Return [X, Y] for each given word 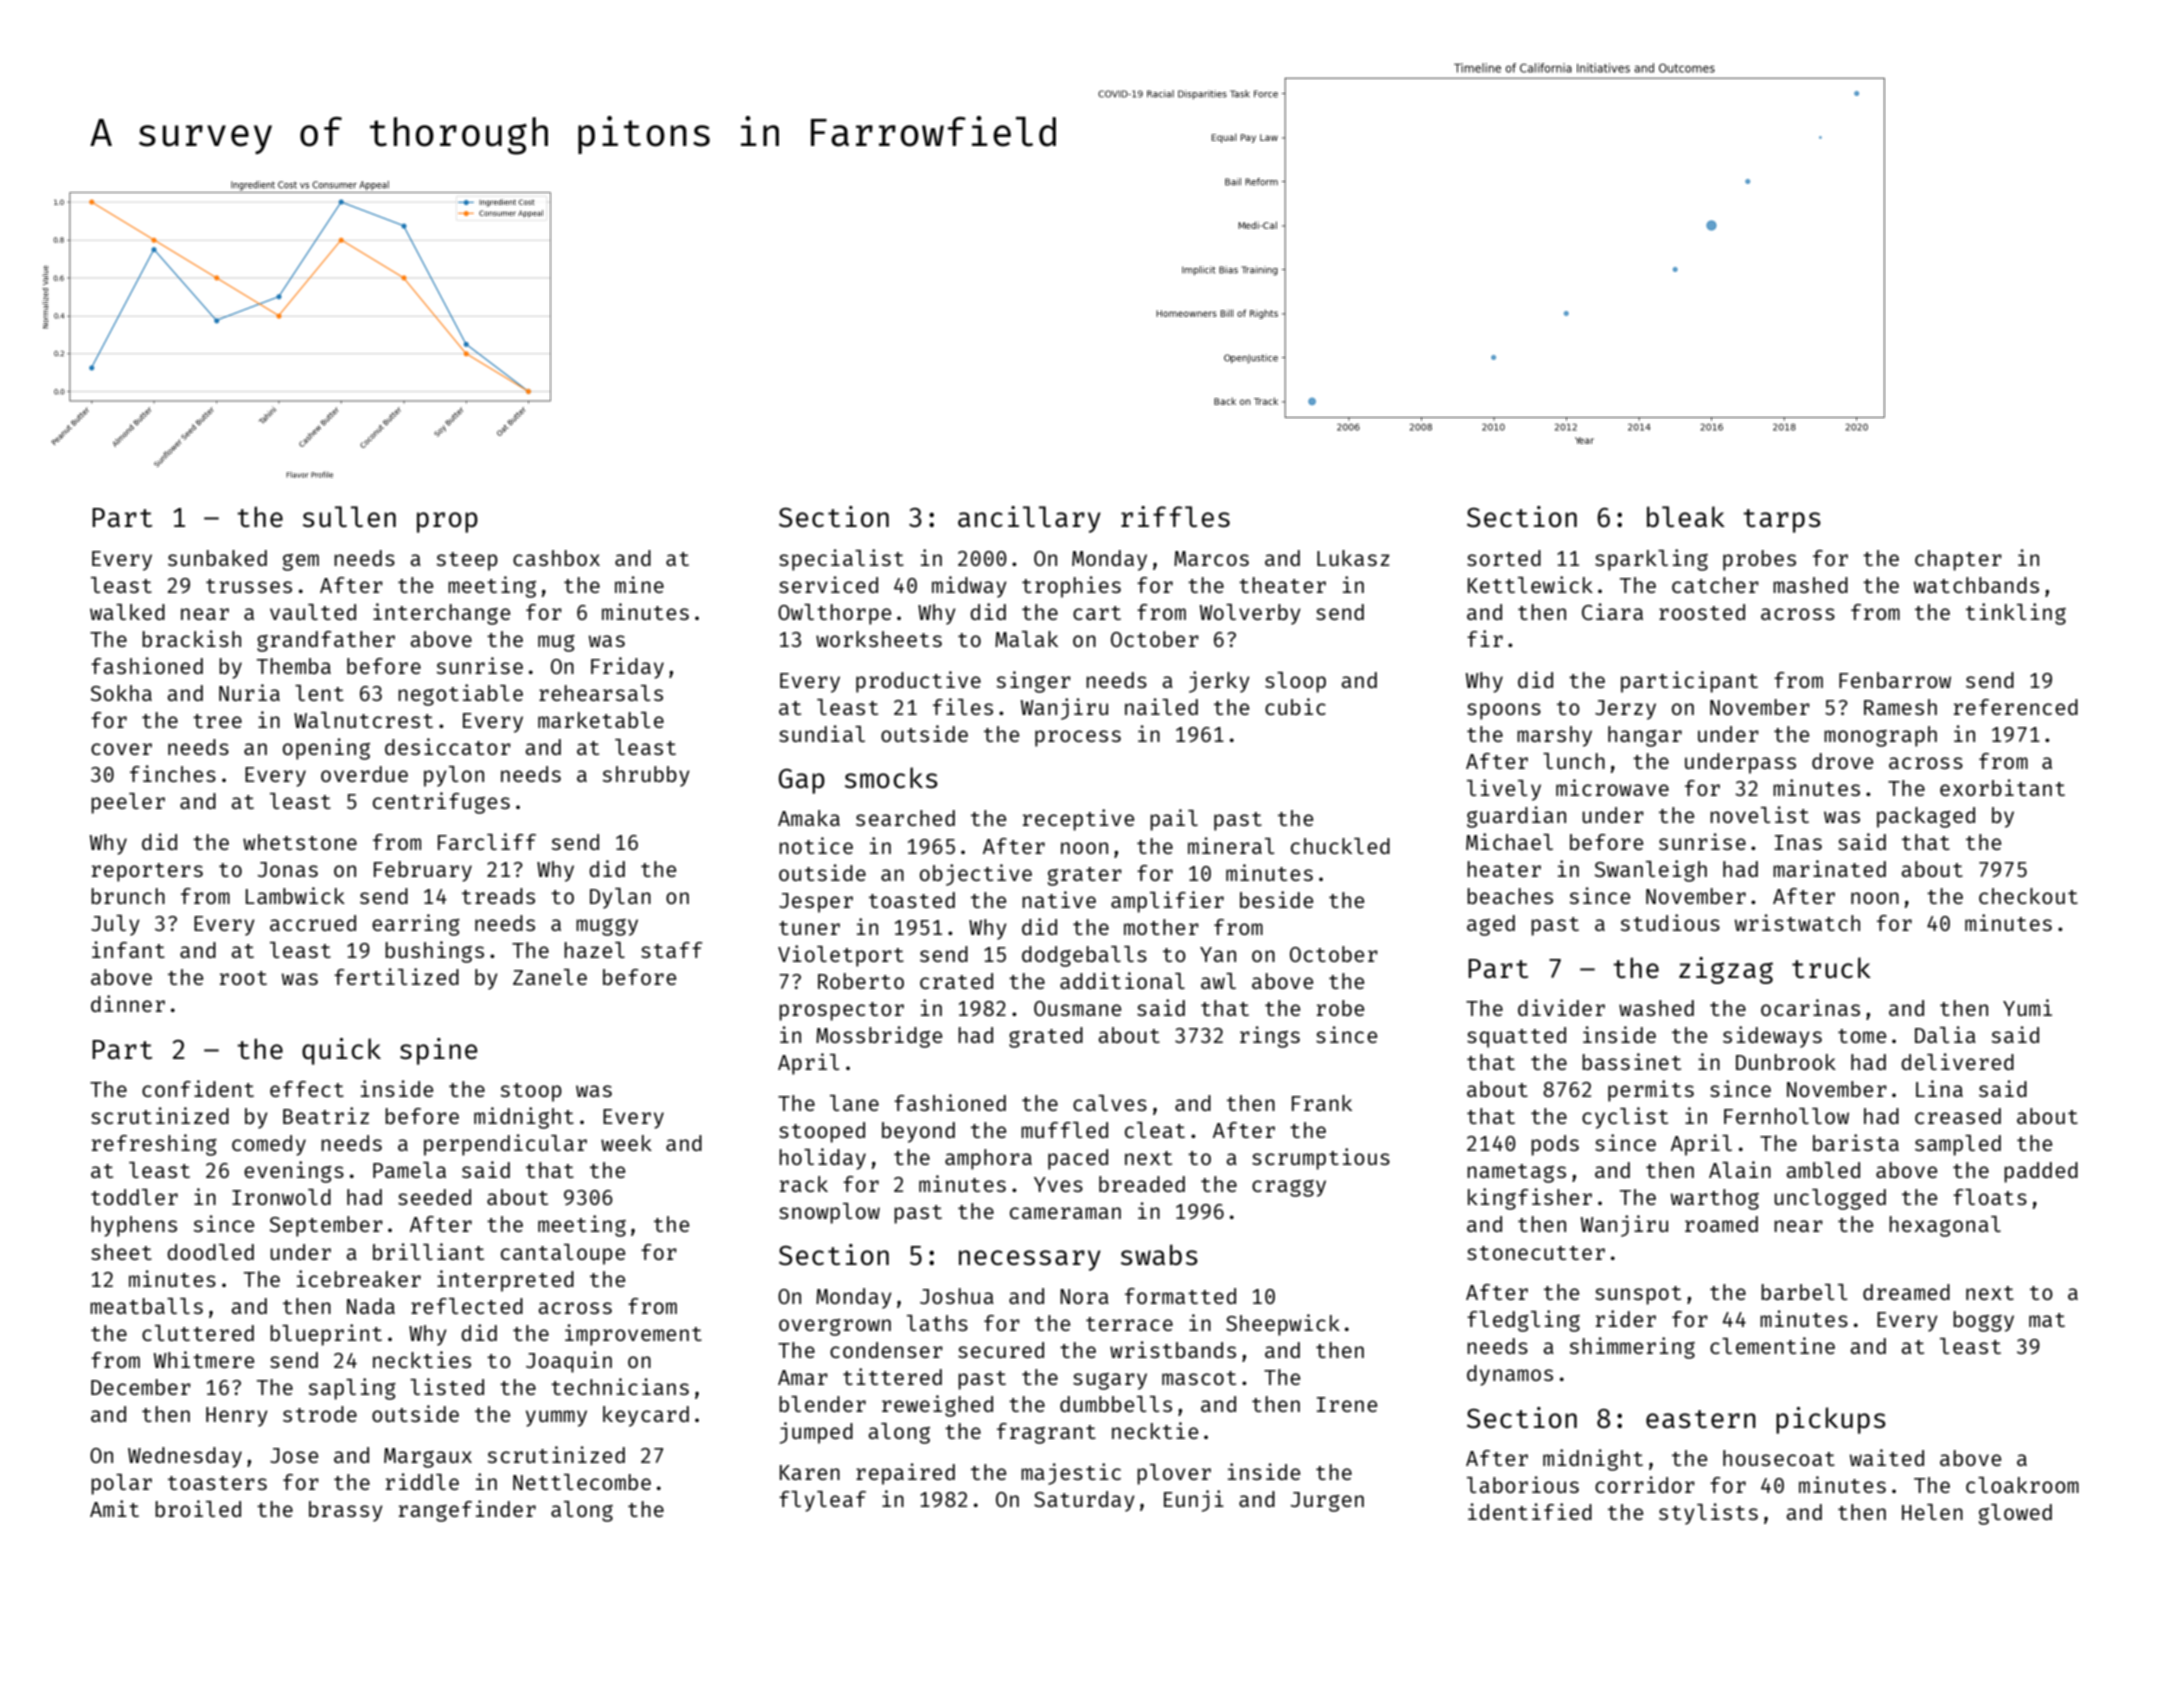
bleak [1686, 516]
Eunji [1194, 1501]
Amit [114, 1508]
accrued [313, 923]
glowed [2015, 1514]
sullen [349, 516]
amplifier [1167, 902]
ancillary [1029, 519]
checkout [2028, 896]
